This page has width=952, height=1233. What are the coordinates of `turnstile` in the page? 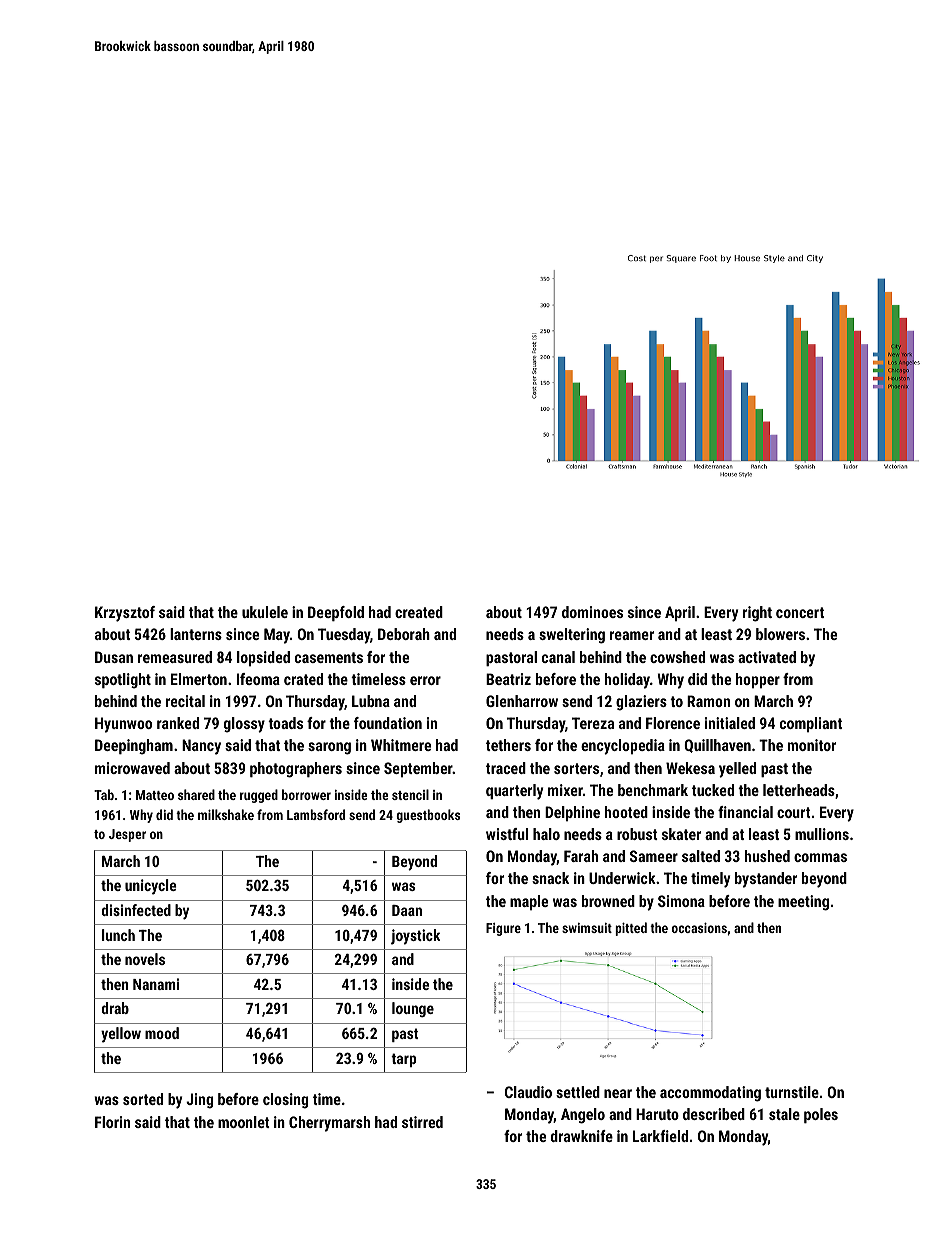 It's located at (792, 1092).
